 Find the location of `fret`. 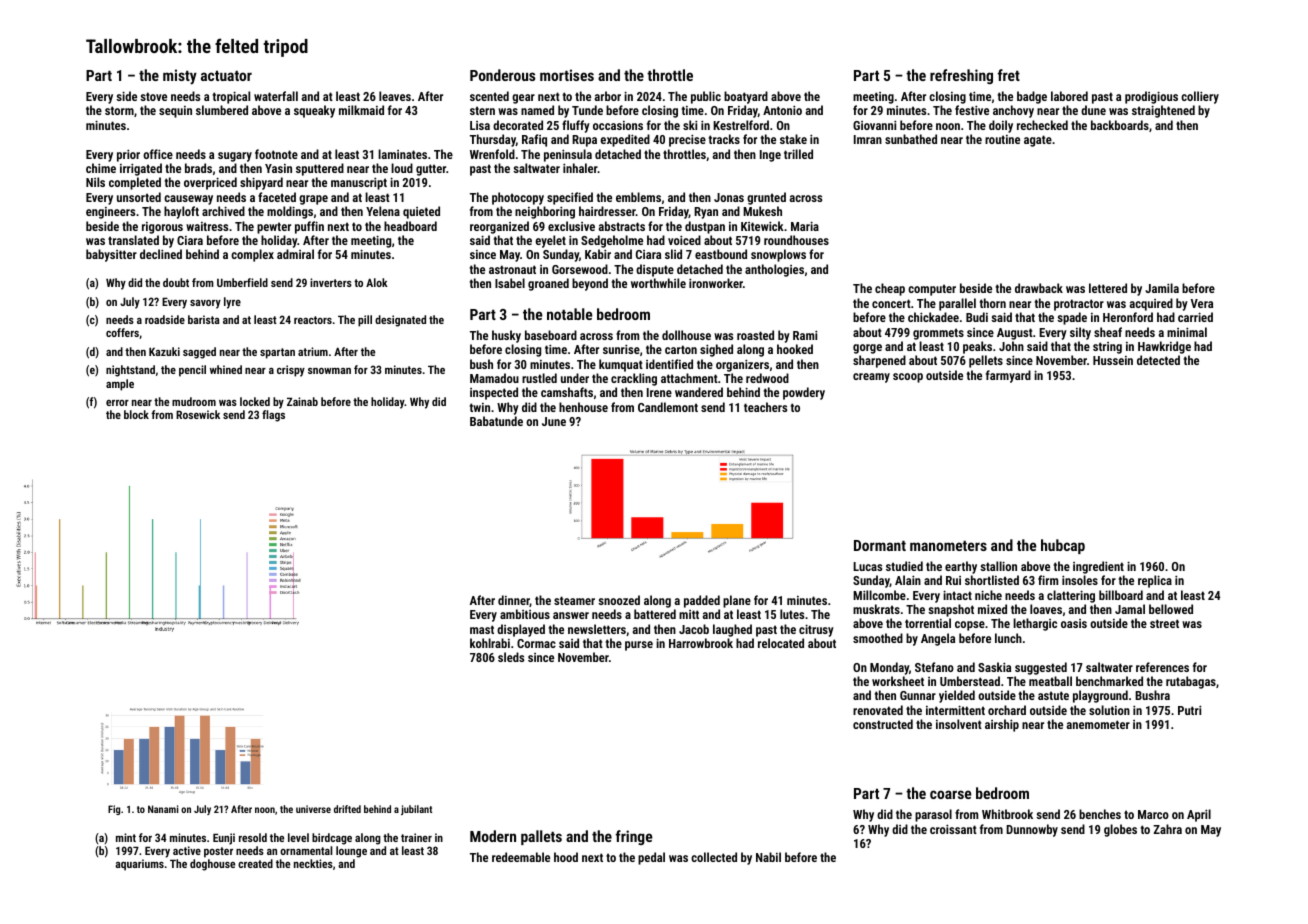

fret is located at coordinates (1009, 75).
